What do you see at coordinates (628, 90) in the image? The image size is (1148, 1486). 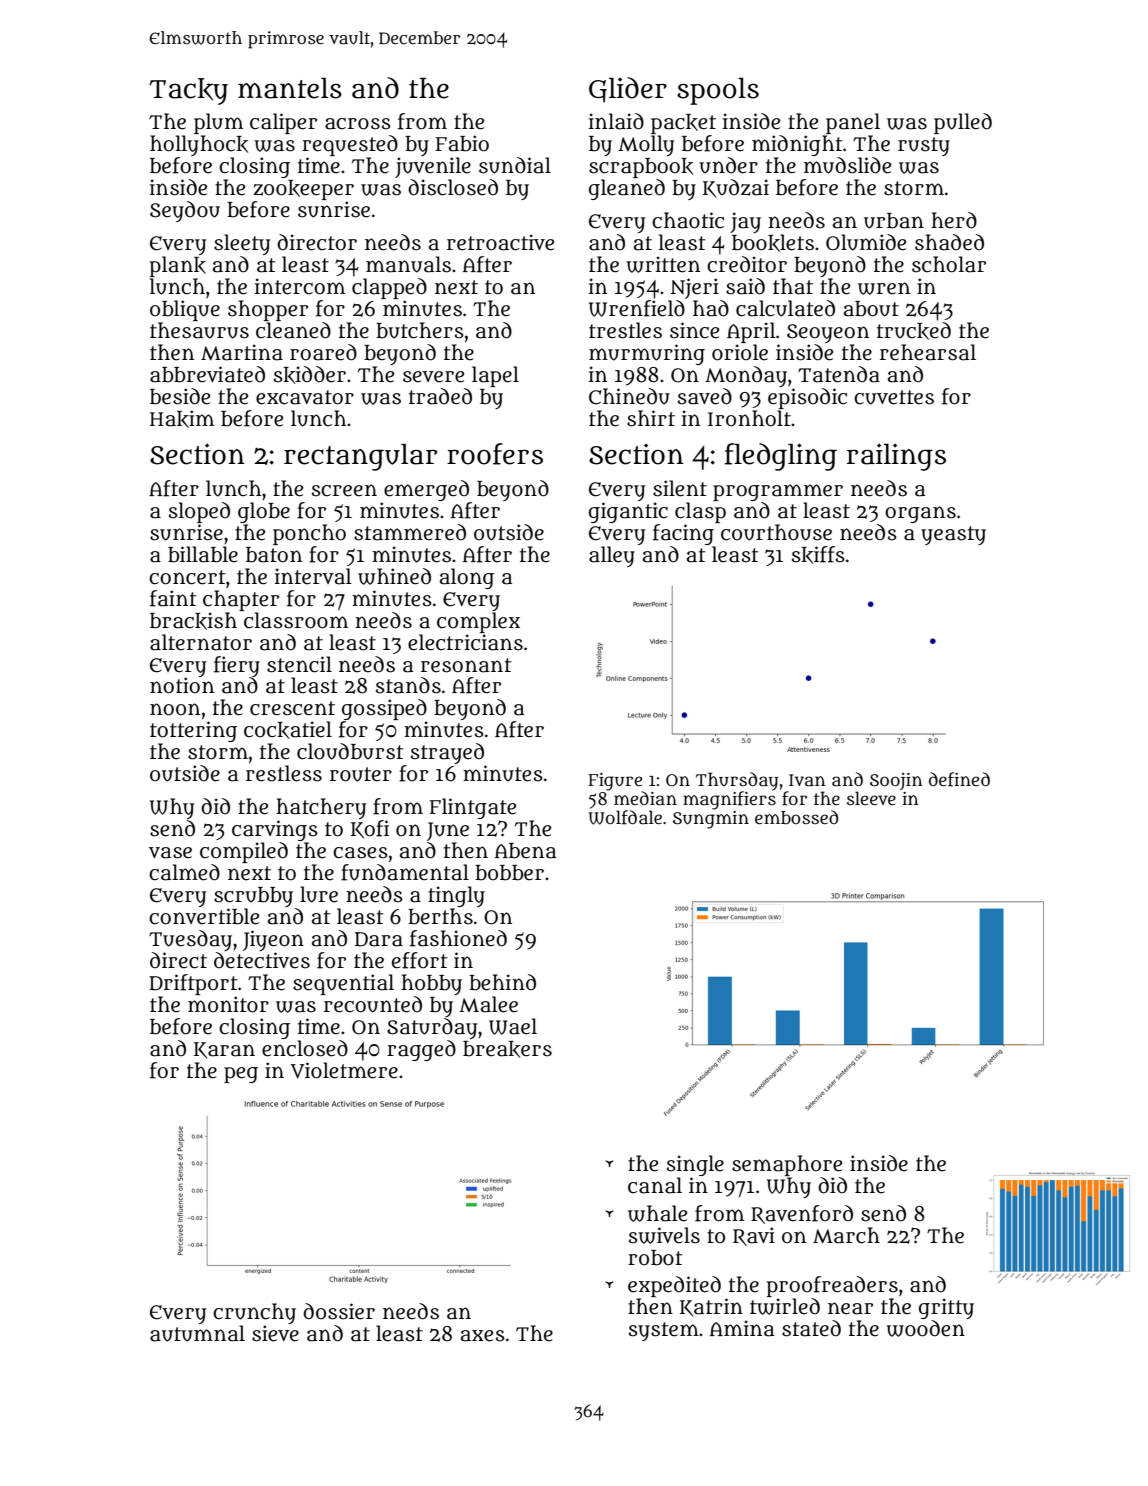 I see `Glider` at bounding box center [628, 90].
